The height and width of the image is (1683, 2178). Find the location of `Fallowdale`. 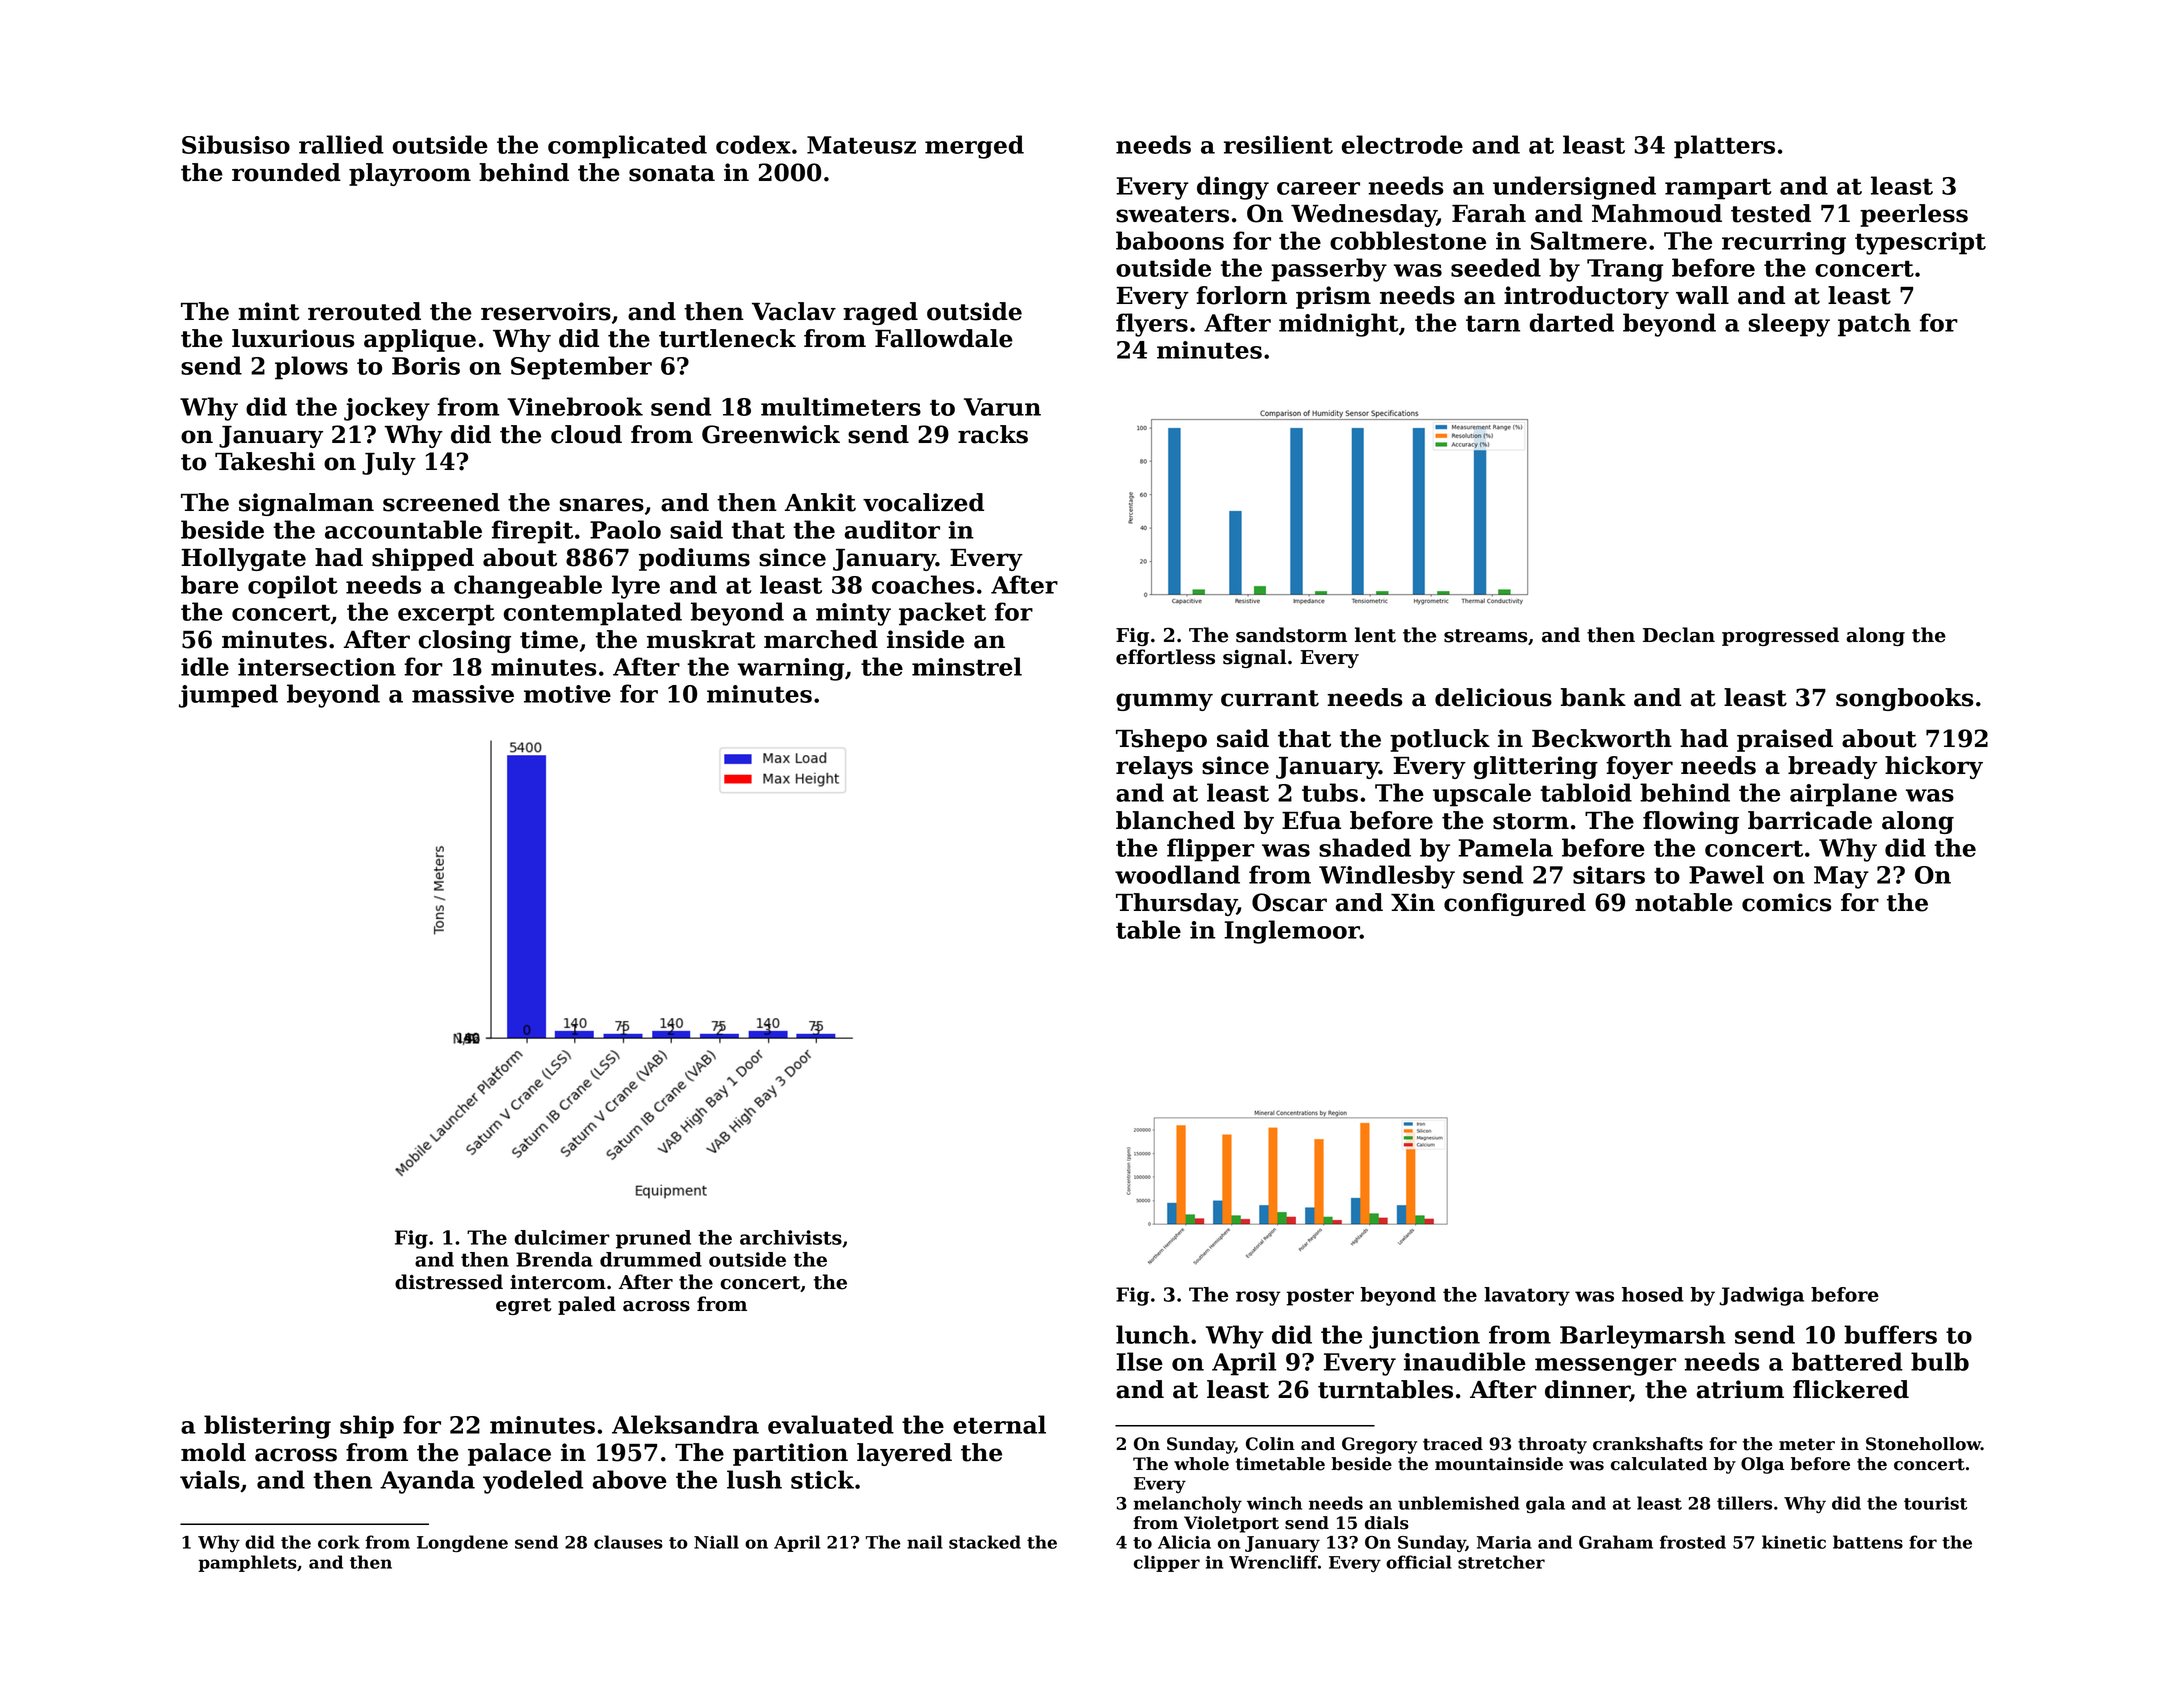

Fallowdale is located at coordinates (944, 338).
